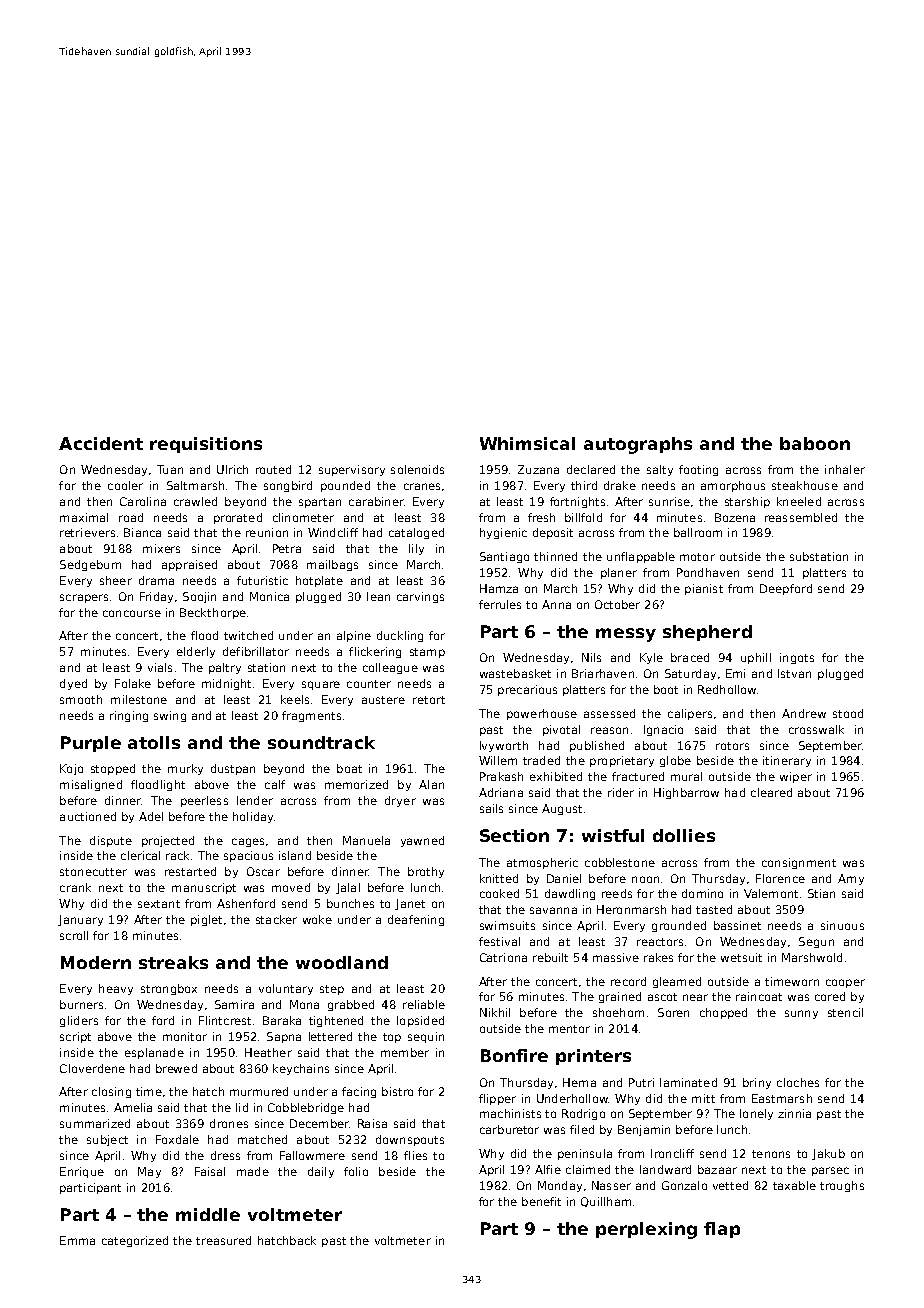  What do you see at coordinates (626, 635) in the screenshot?
I see `messy` at bounding box center [626, 635].
